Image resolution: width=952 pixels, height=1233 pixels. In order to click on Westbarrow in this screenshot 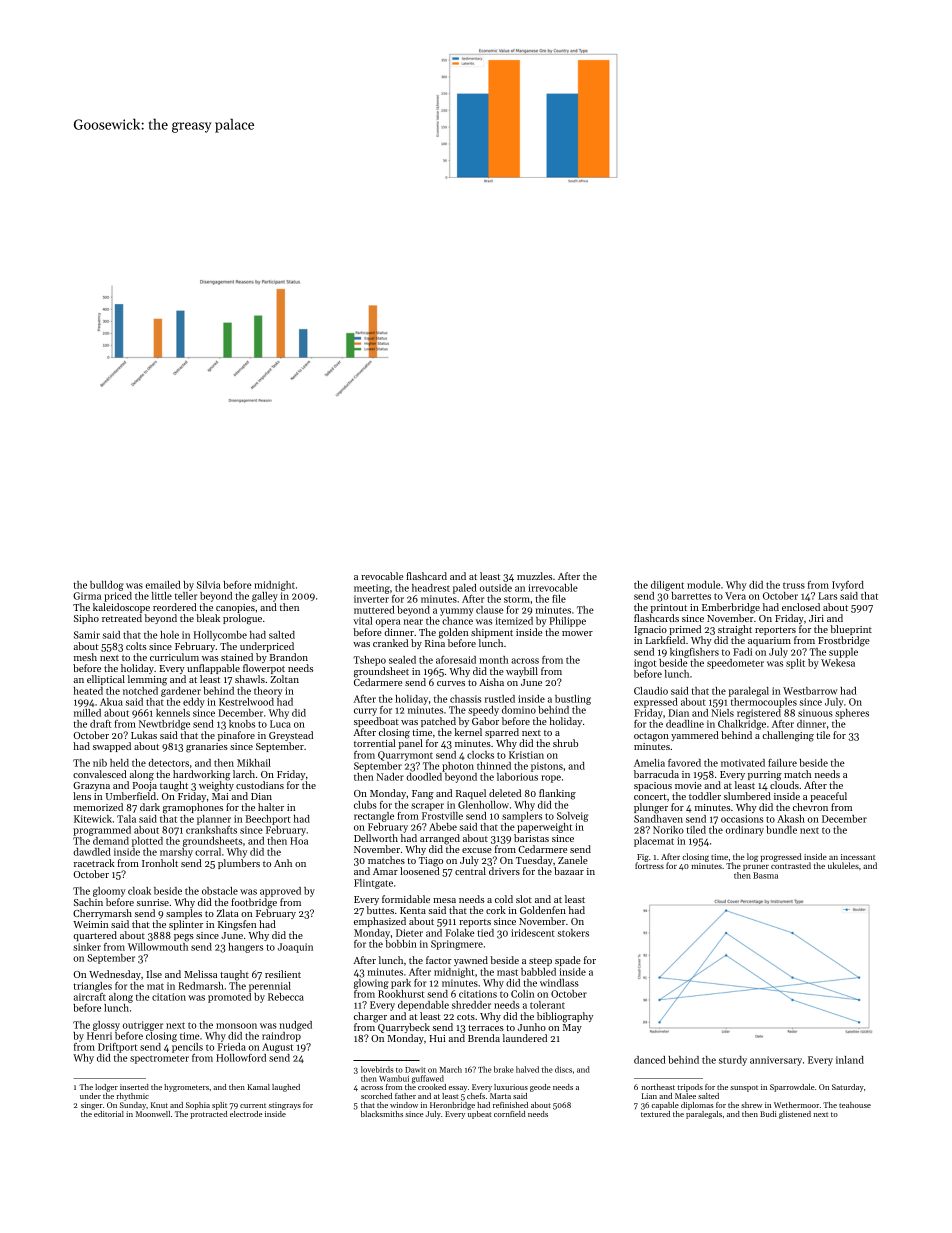, I will do `click(810, 691)`.
